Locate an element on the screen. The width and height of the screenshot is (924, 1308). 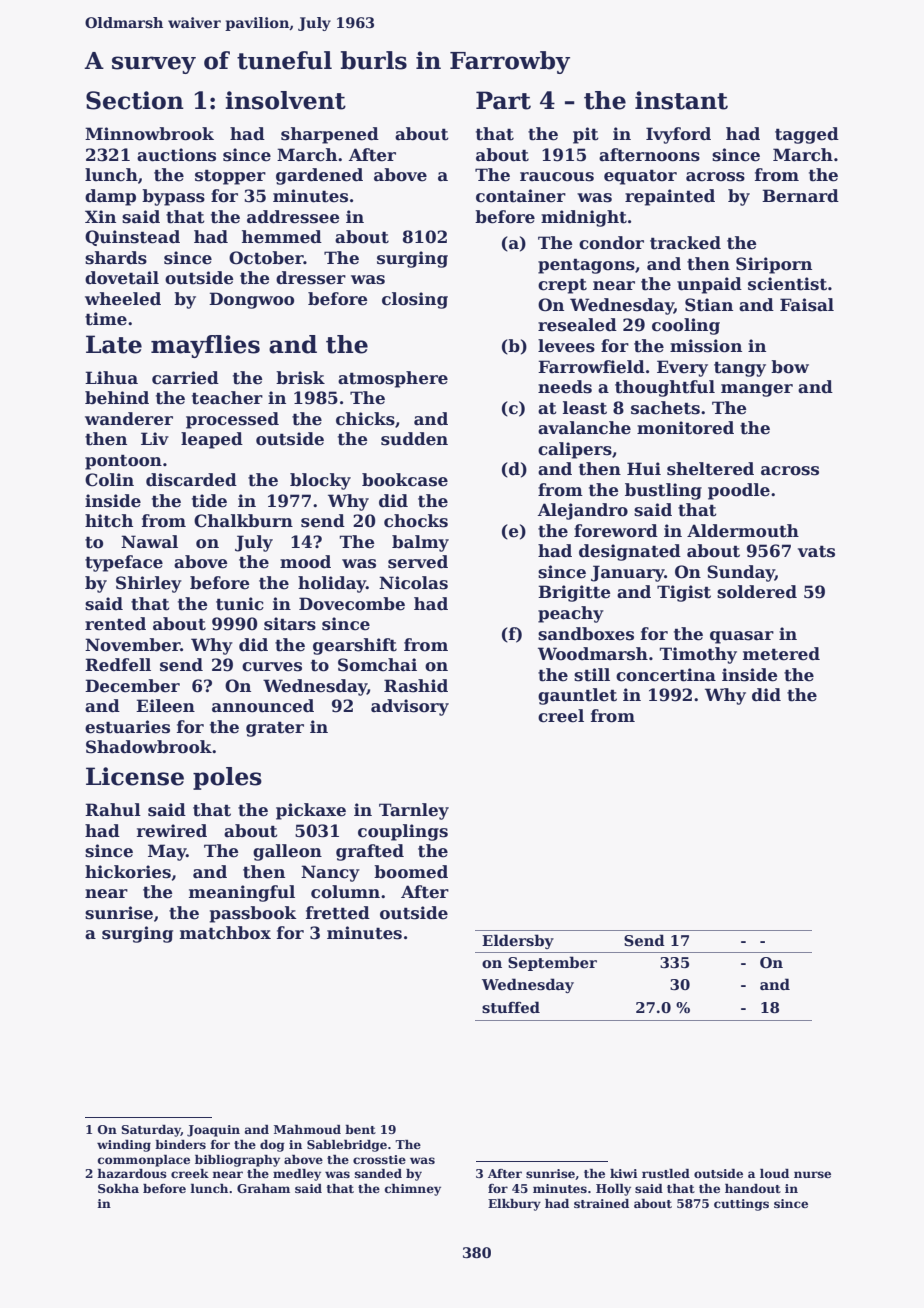
Brigitte is located at coordinates (574, 593).
